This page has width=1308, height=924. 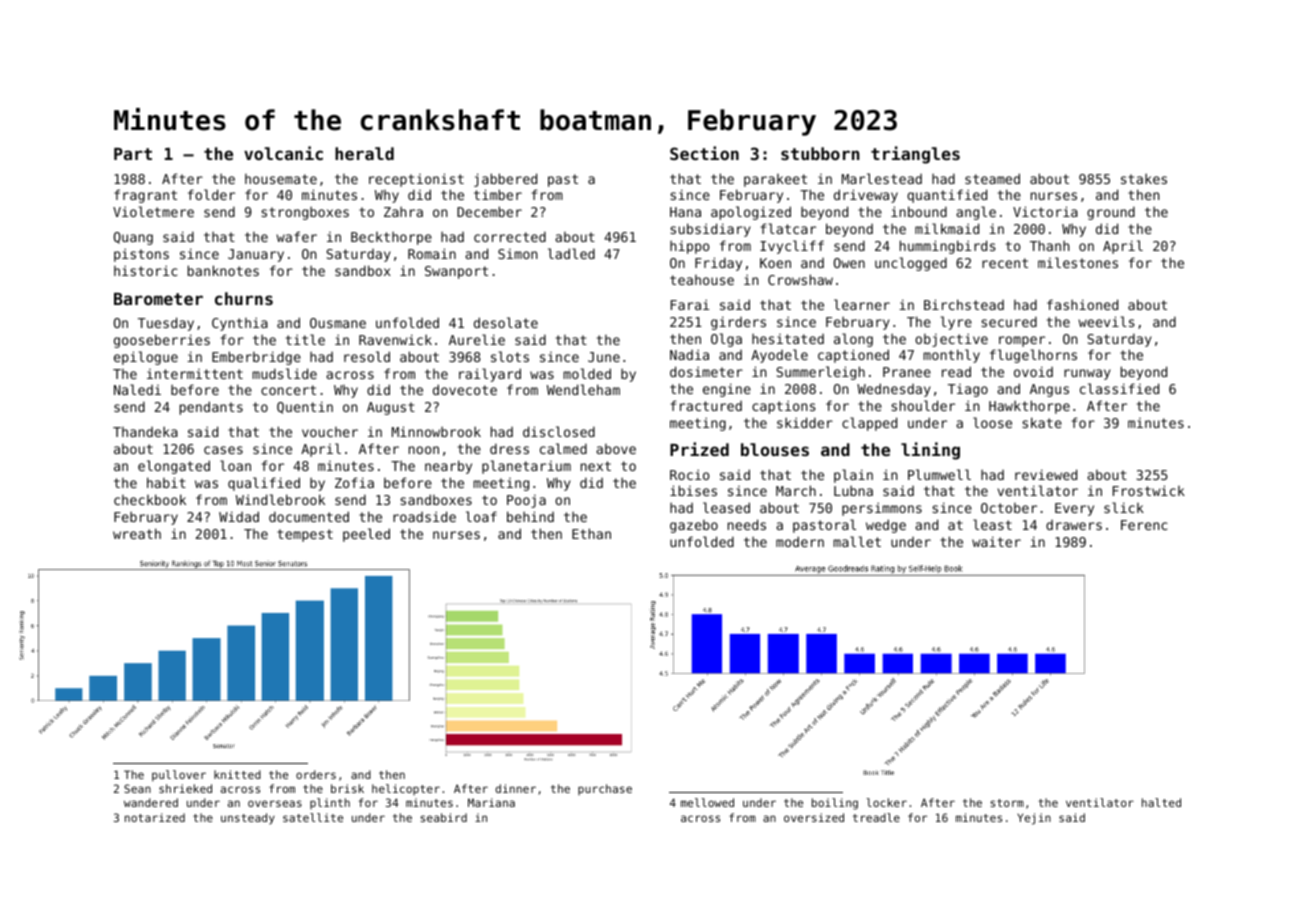 I want to click on Frostwick, so click(x=1149, y=490).
